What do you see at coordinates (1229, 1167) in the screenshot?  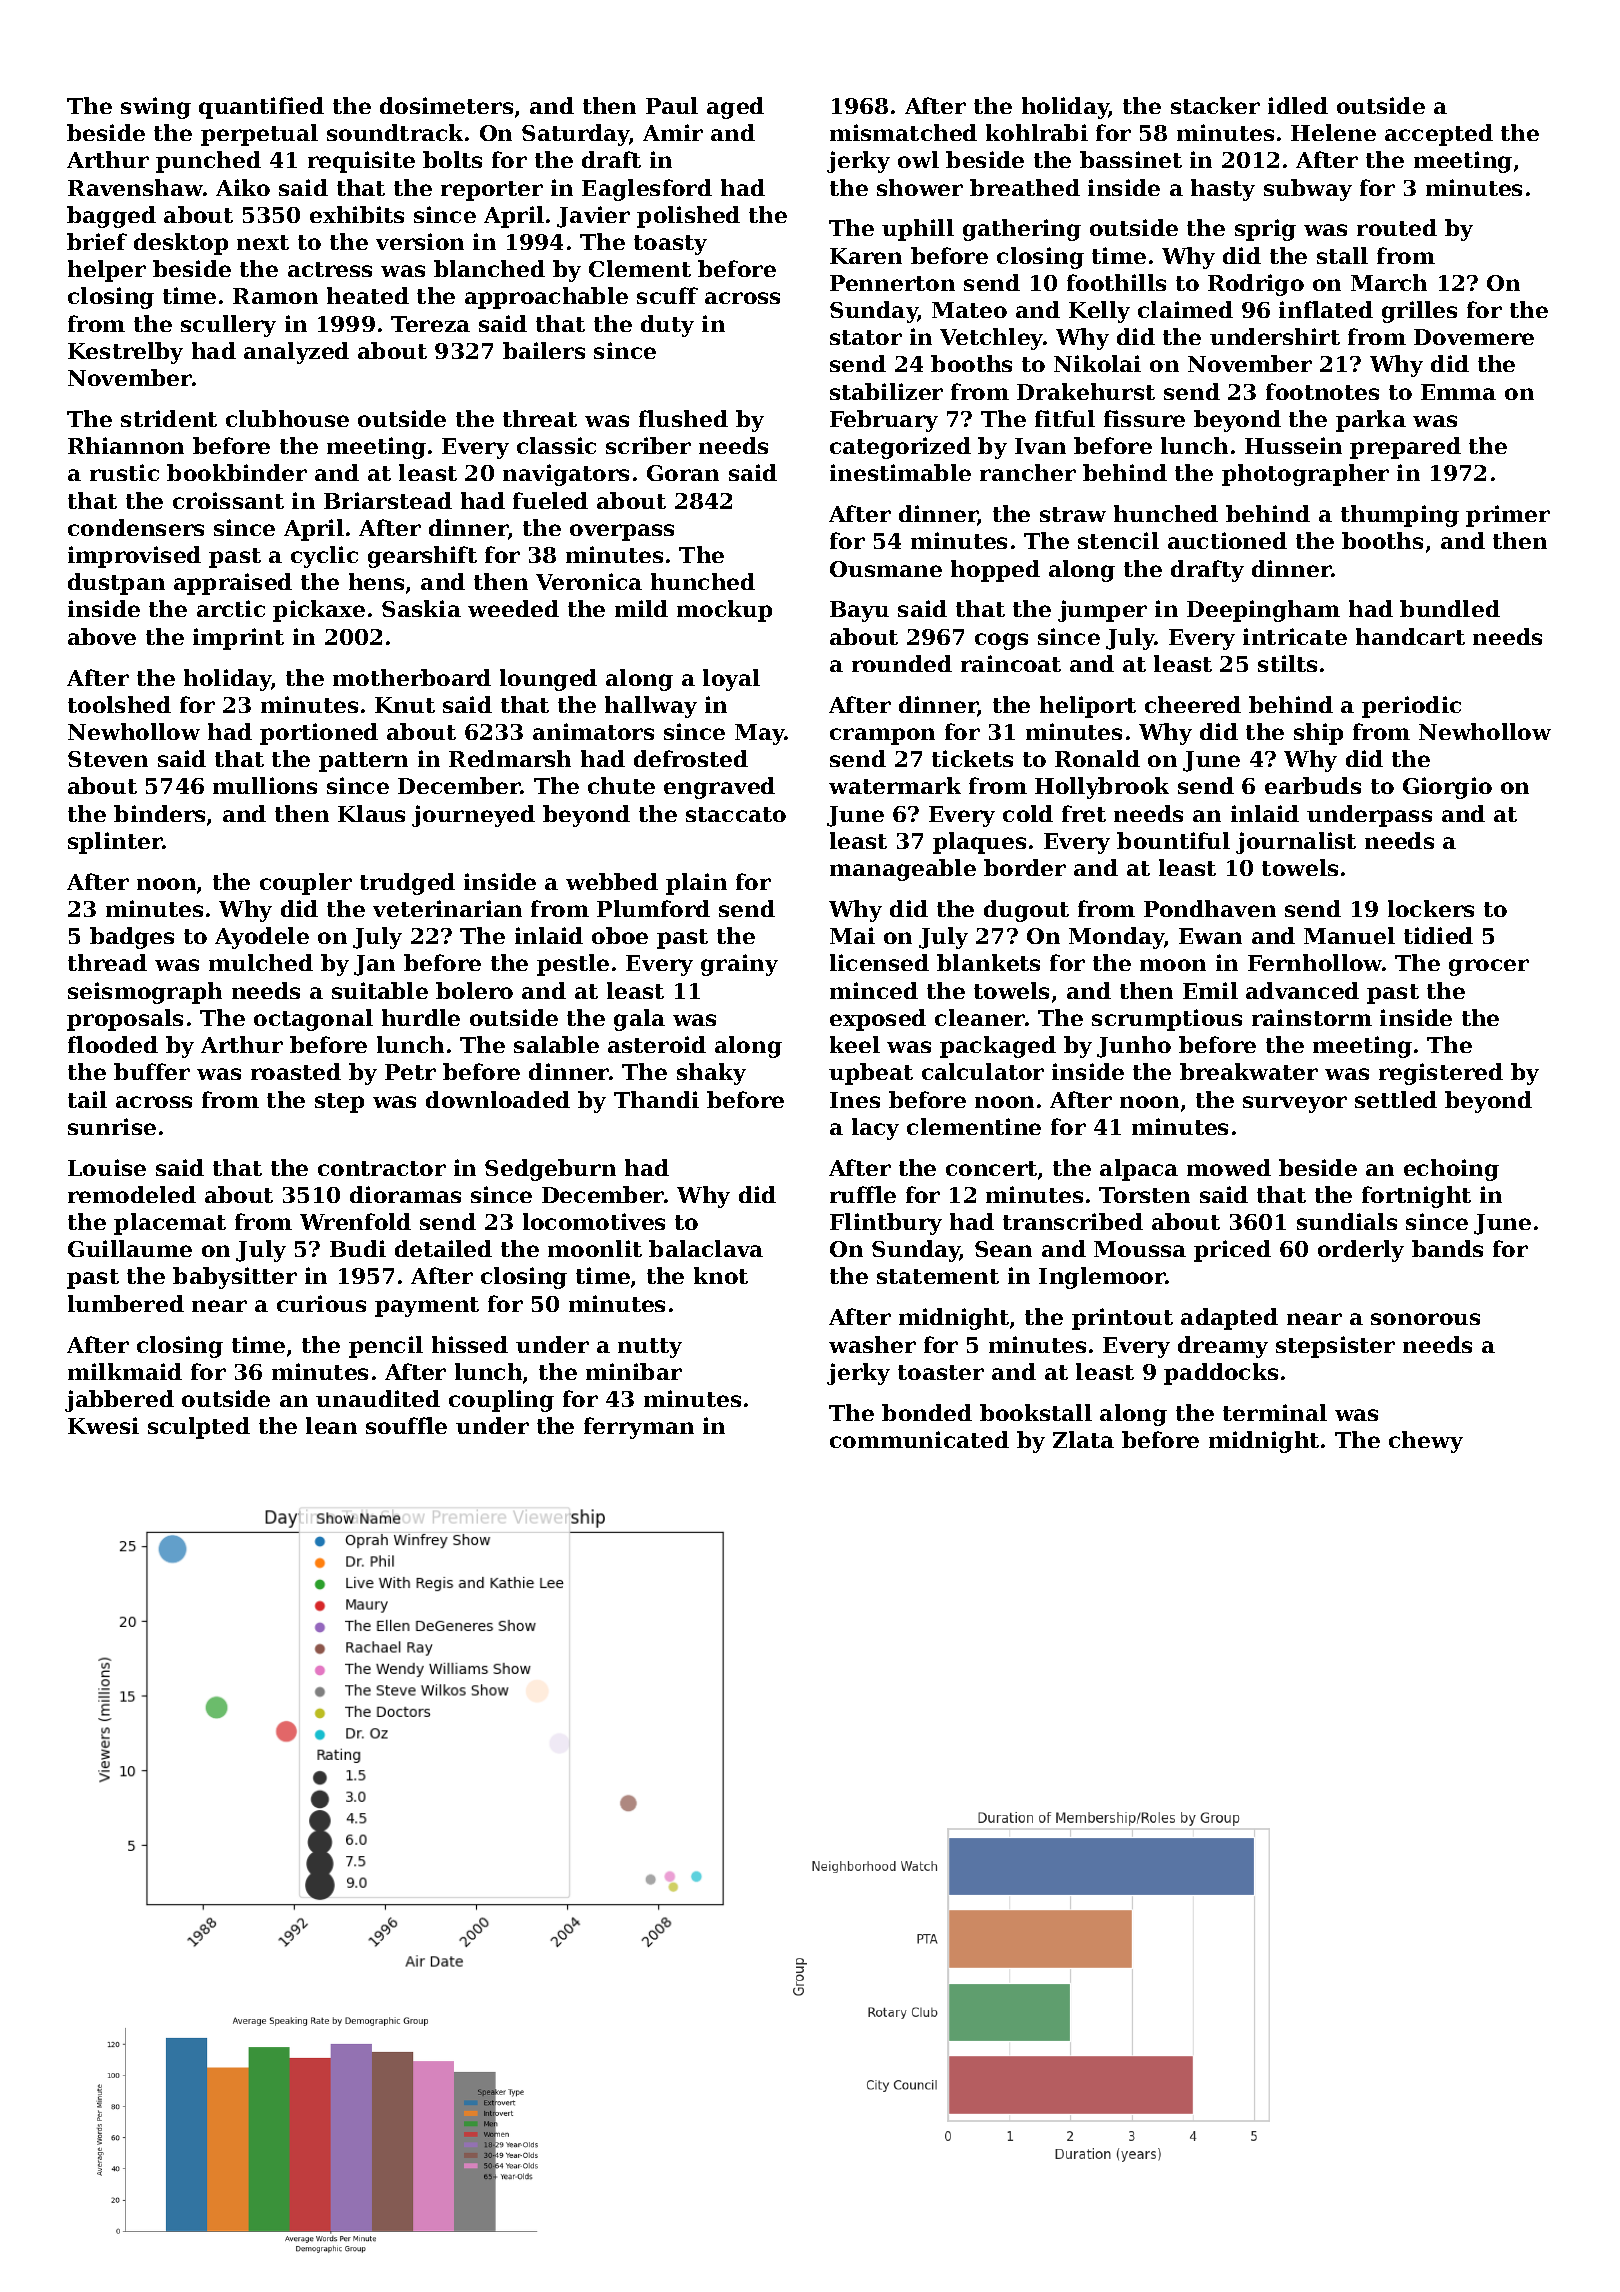 I see `mowed` at bounding box center [1229, 1167].
